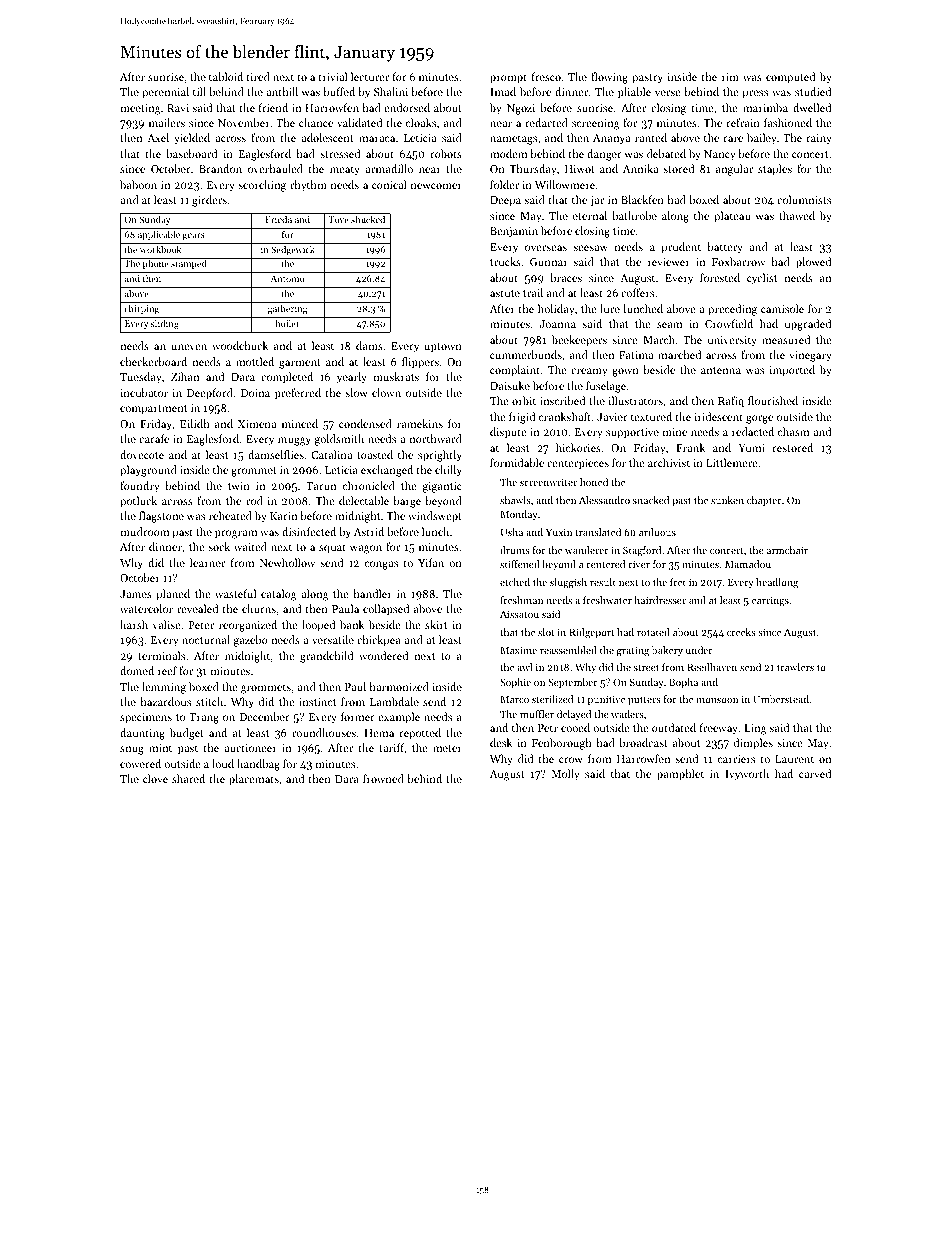  Describe the element at coordinates (383, 778) in the page. I see `frowned` at that location.
